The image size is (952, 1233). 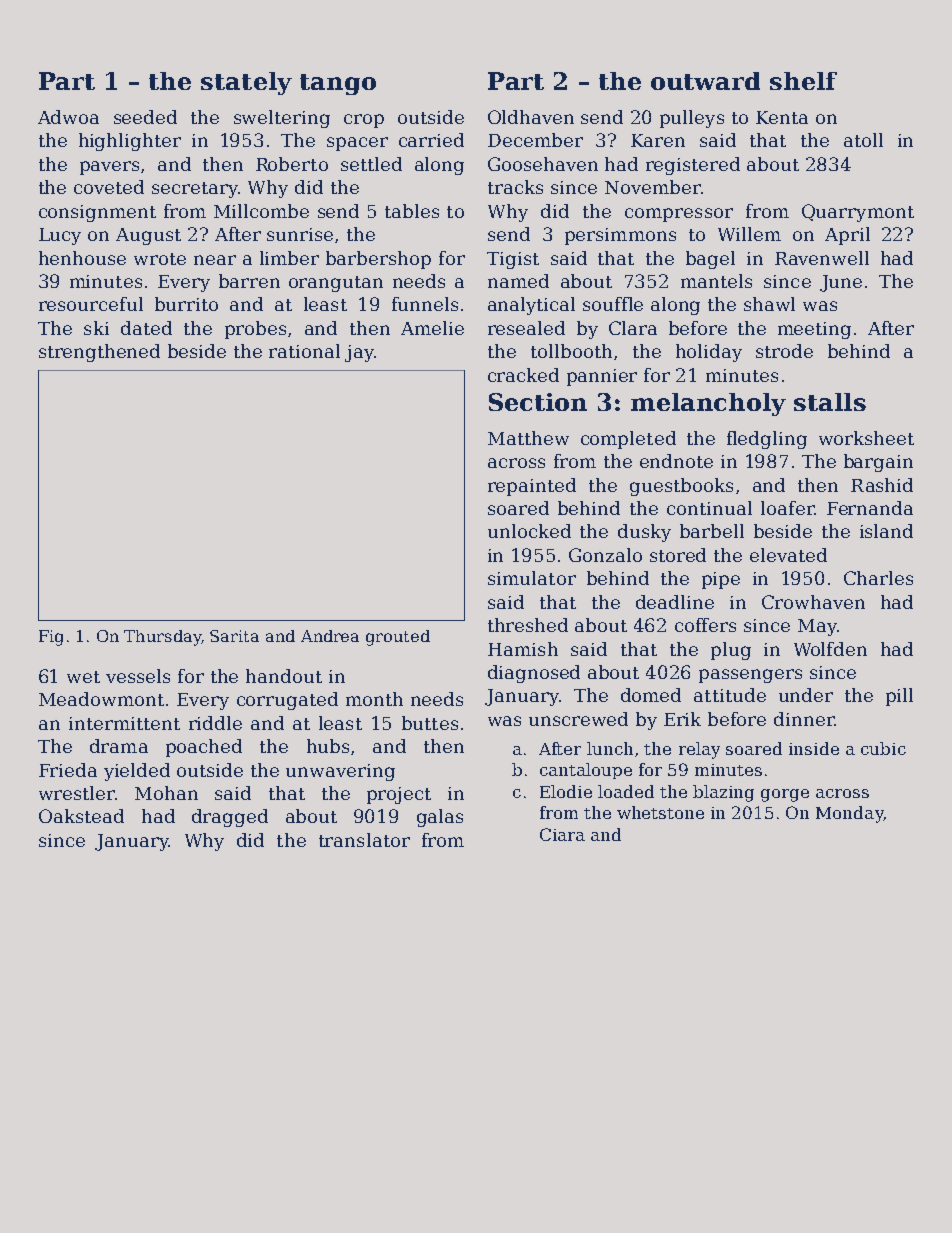 I want to click on Millcombe, so click(x=261, y=211).
